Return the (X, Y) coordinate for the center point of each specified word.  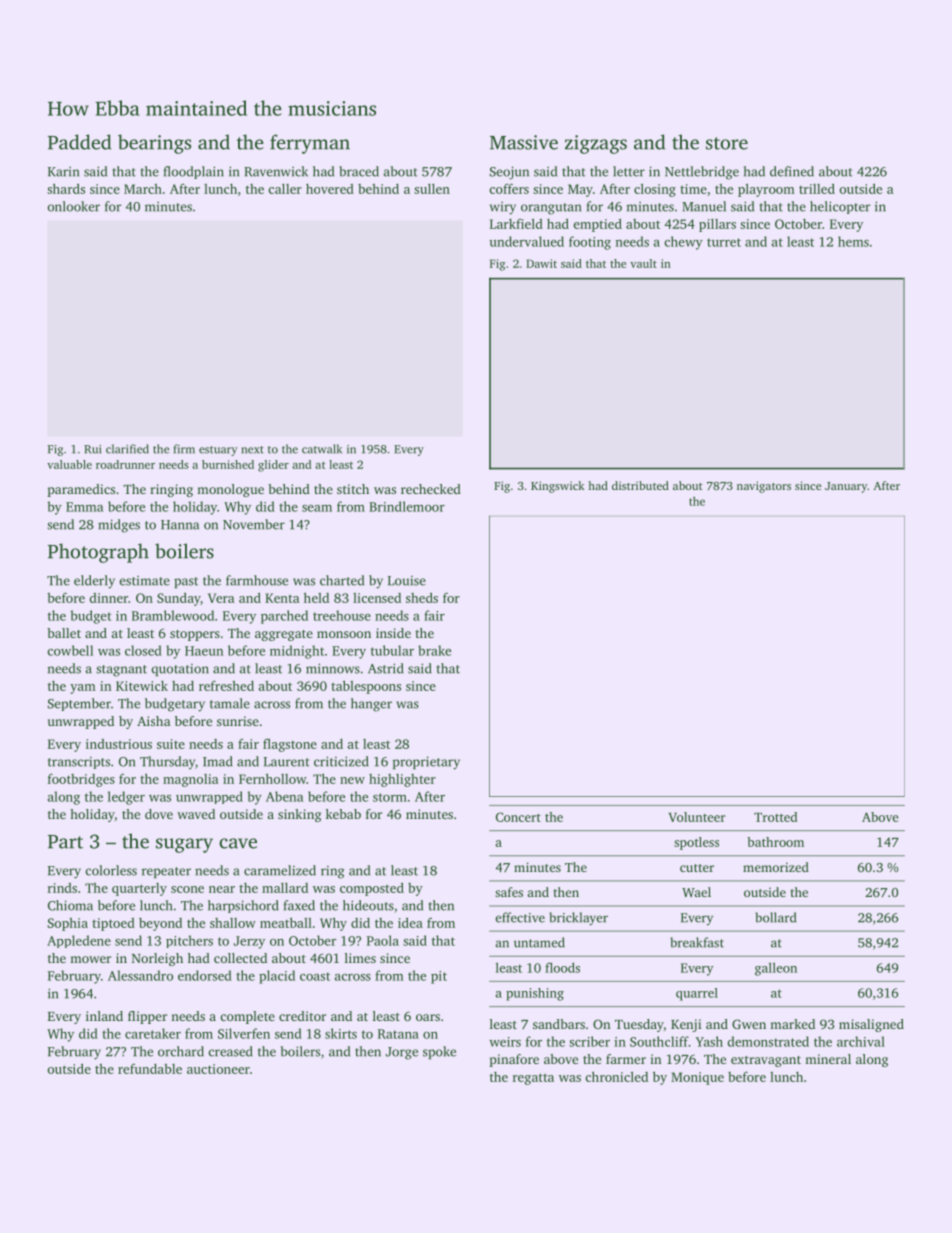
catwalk (322, 449)
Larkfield (516, 224)
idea (410, 922)
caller (285, 189)
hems (853, 241)
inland (104, 1016)
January (846, 487)
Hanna (180, 525)
